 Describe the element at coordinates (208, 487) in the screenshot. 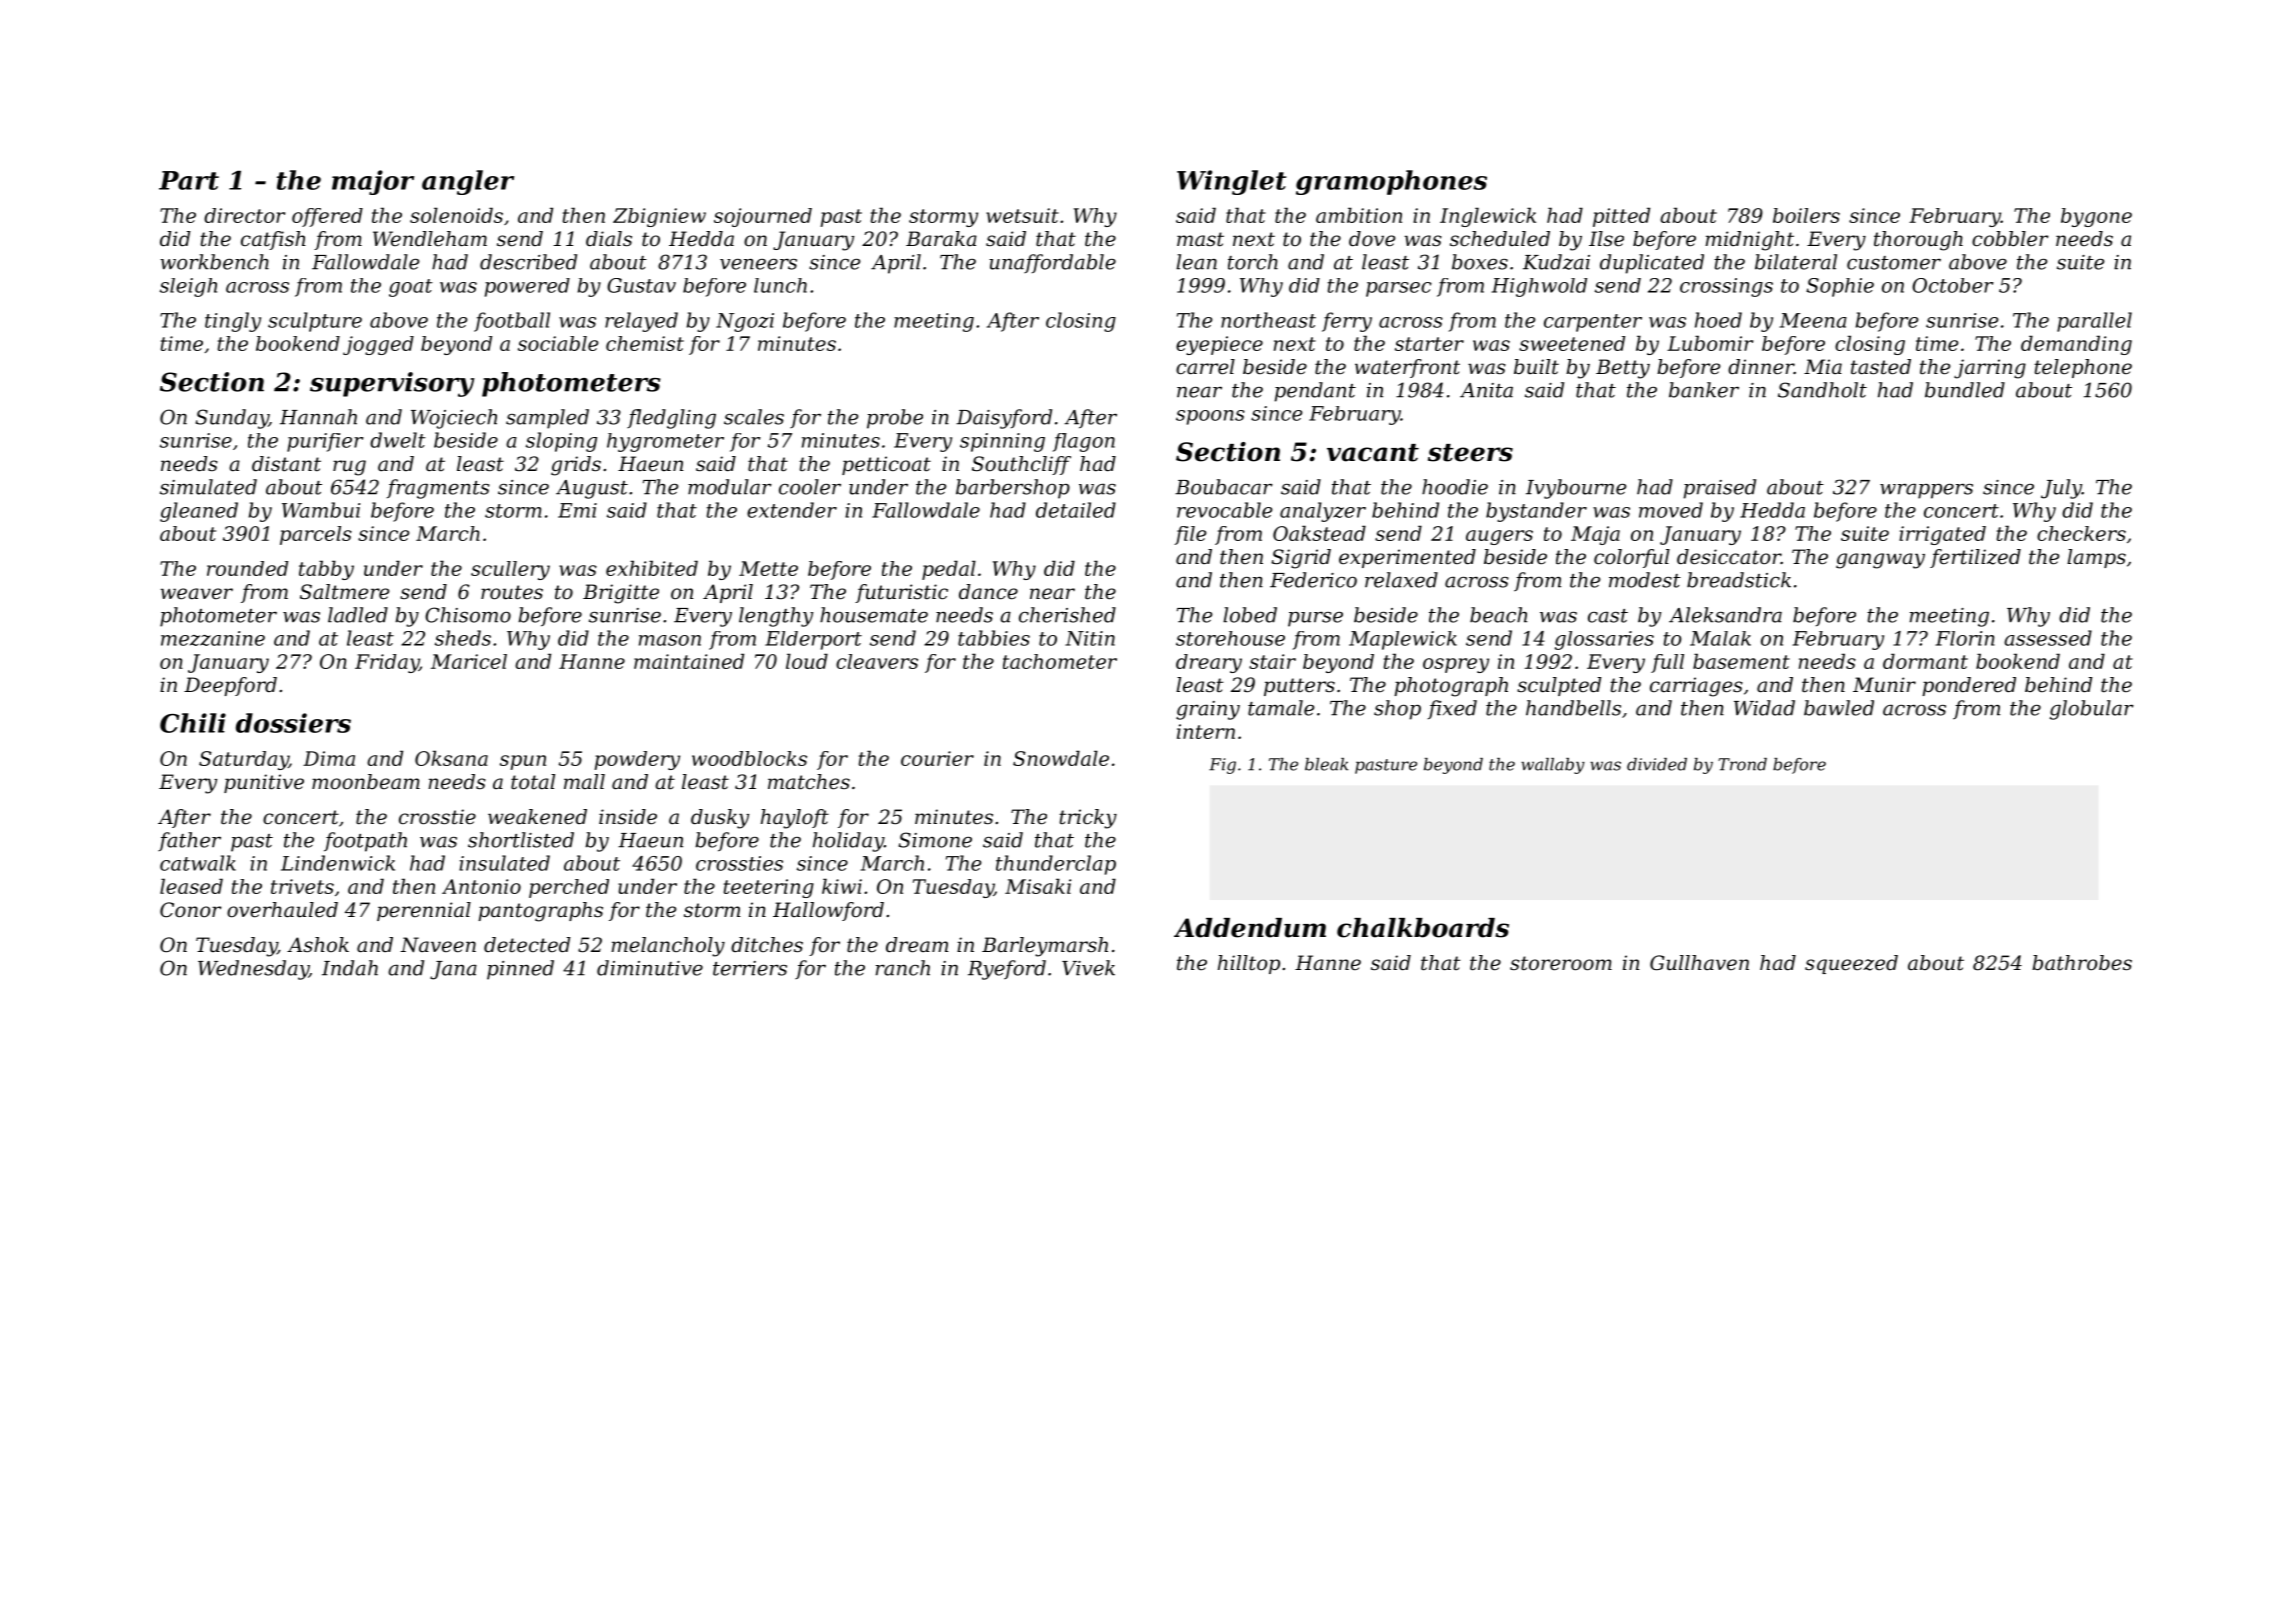

I see `simulated` at that location.
